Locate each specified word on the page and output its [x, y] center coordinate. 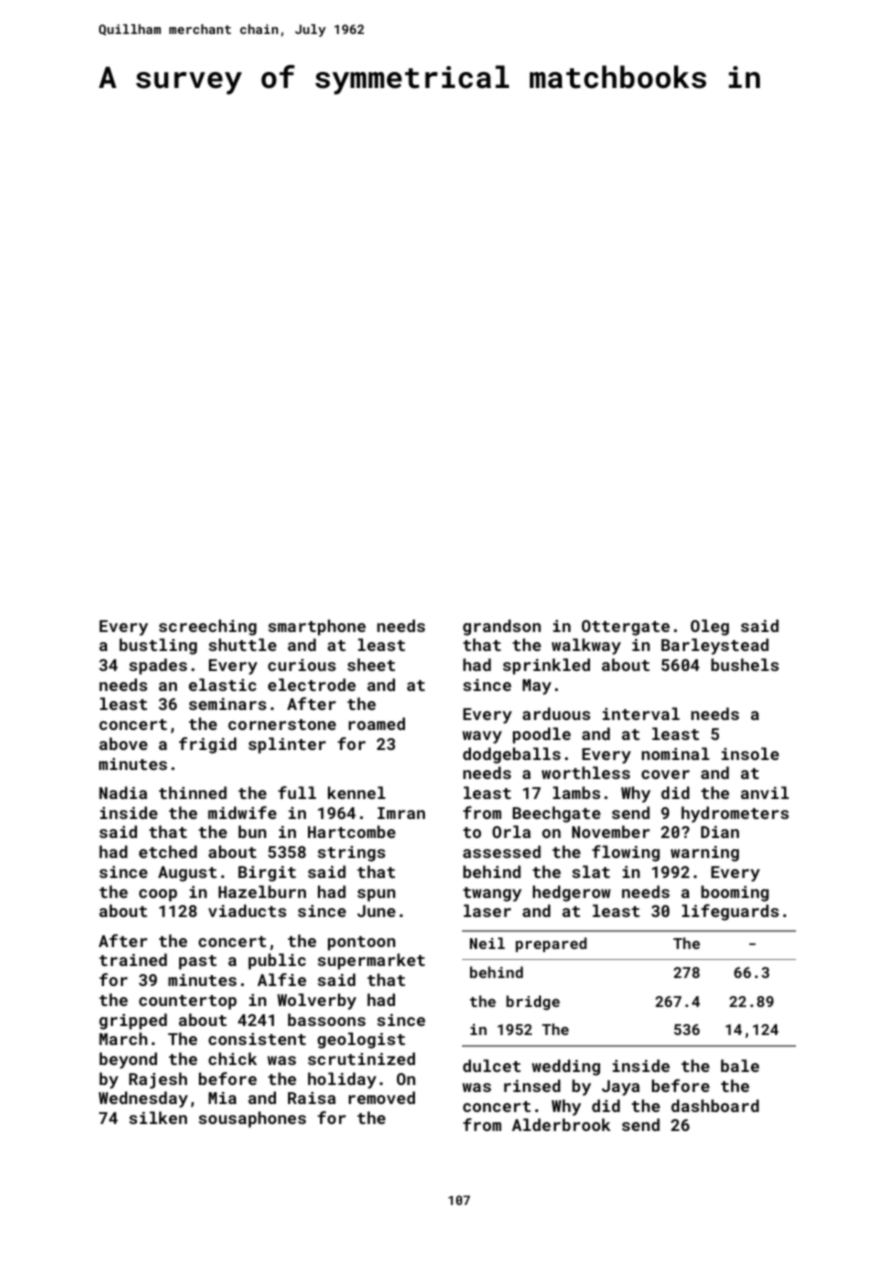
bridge [533, 1002]
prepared [551, 944]
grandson [502, 627]
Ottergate [626, 628]
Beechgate [557, 814]
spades [158, 666]
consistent [257, 1039]
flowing [626, 853]
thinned [193, 792]
